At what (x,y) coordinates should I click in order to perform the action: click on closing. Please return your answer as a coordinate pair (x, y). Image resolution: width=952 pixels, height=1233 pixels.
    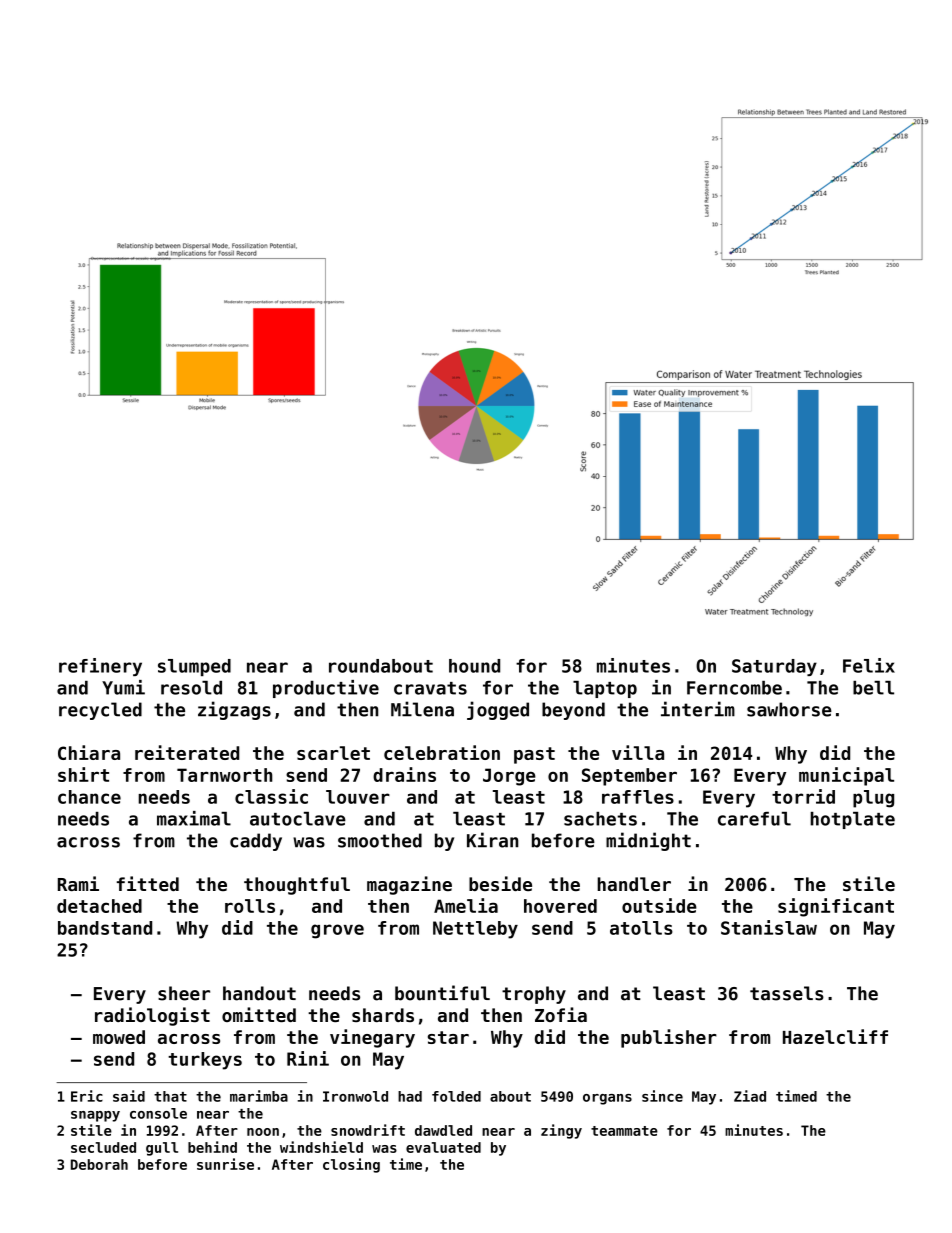
    Looking at the image, I should click on (351, 1165).
